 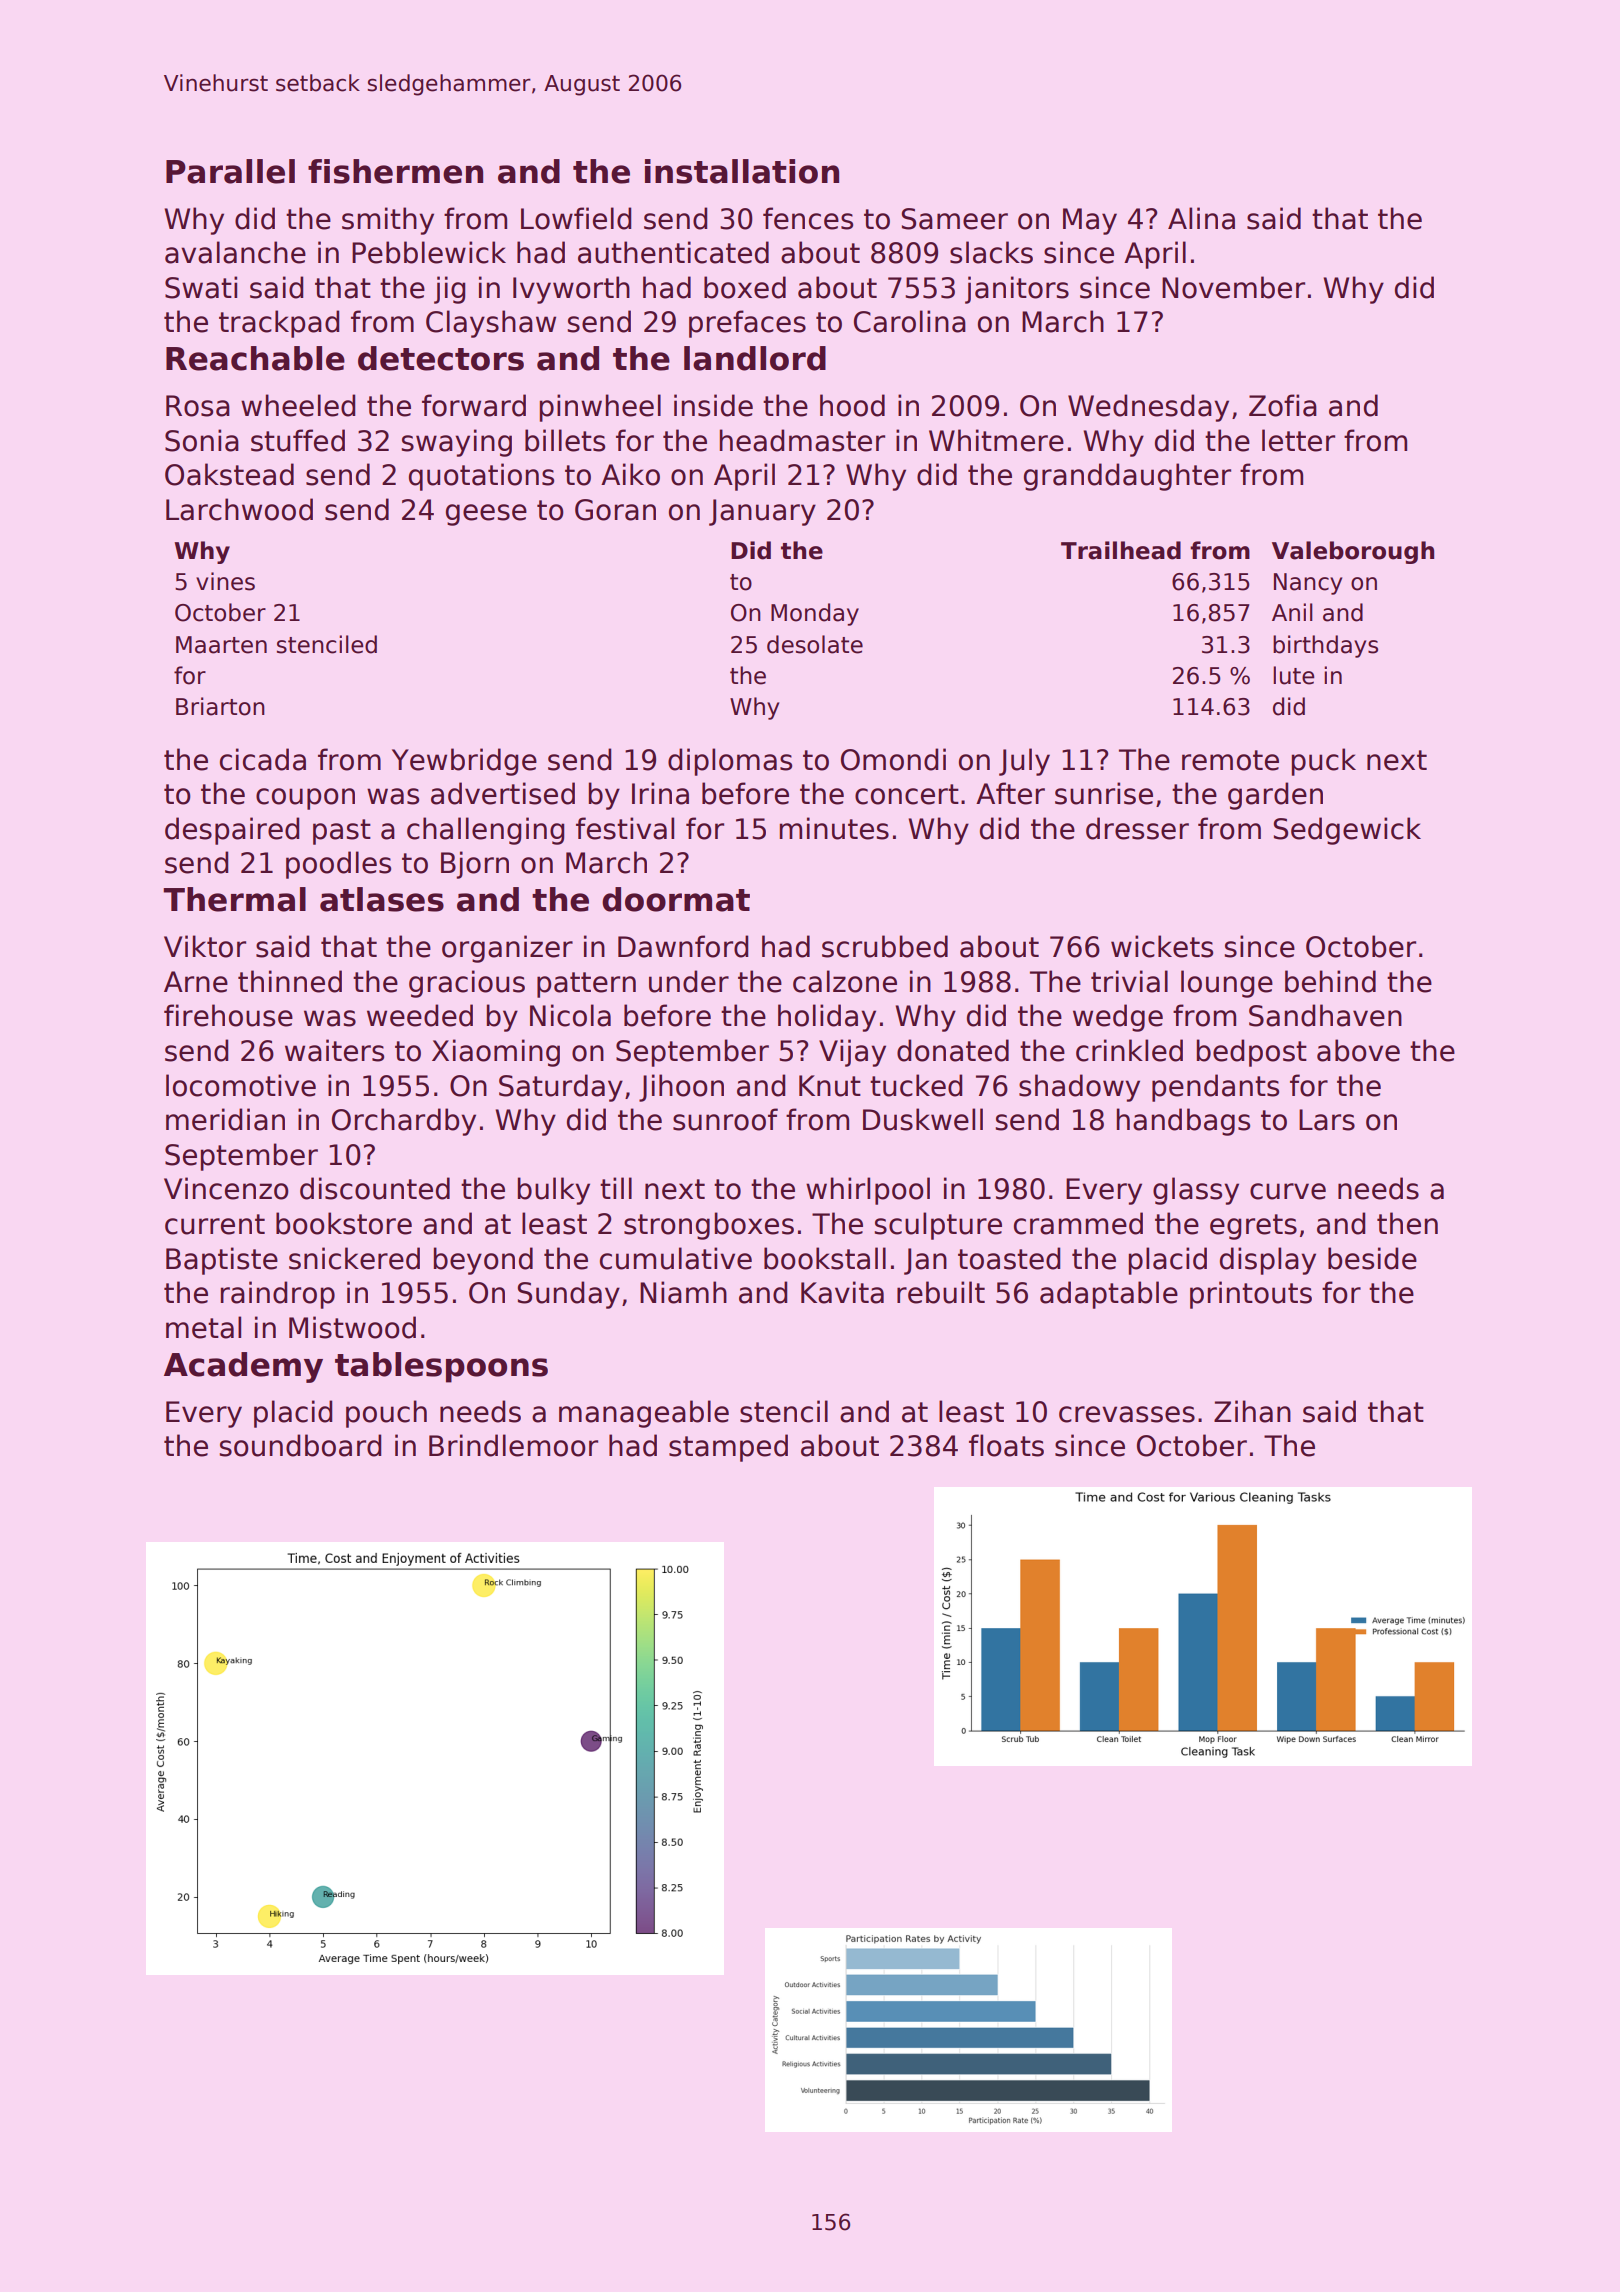 I want to click on thinned, so click(x=290, y=981).
